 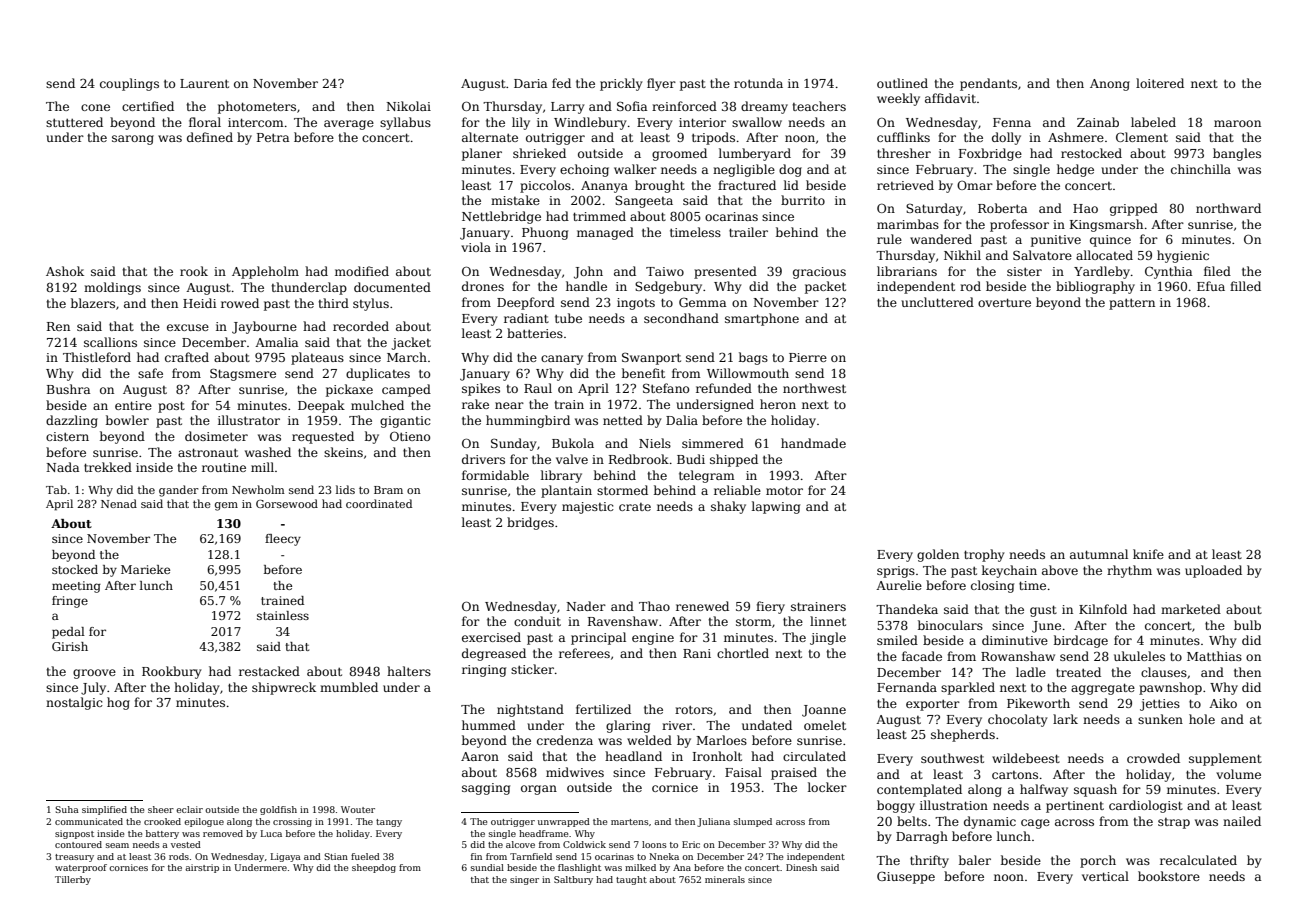 What do you see at coordinates (358, 809) in the image?
I see `Wouter` at bounding box center [358, 809].
